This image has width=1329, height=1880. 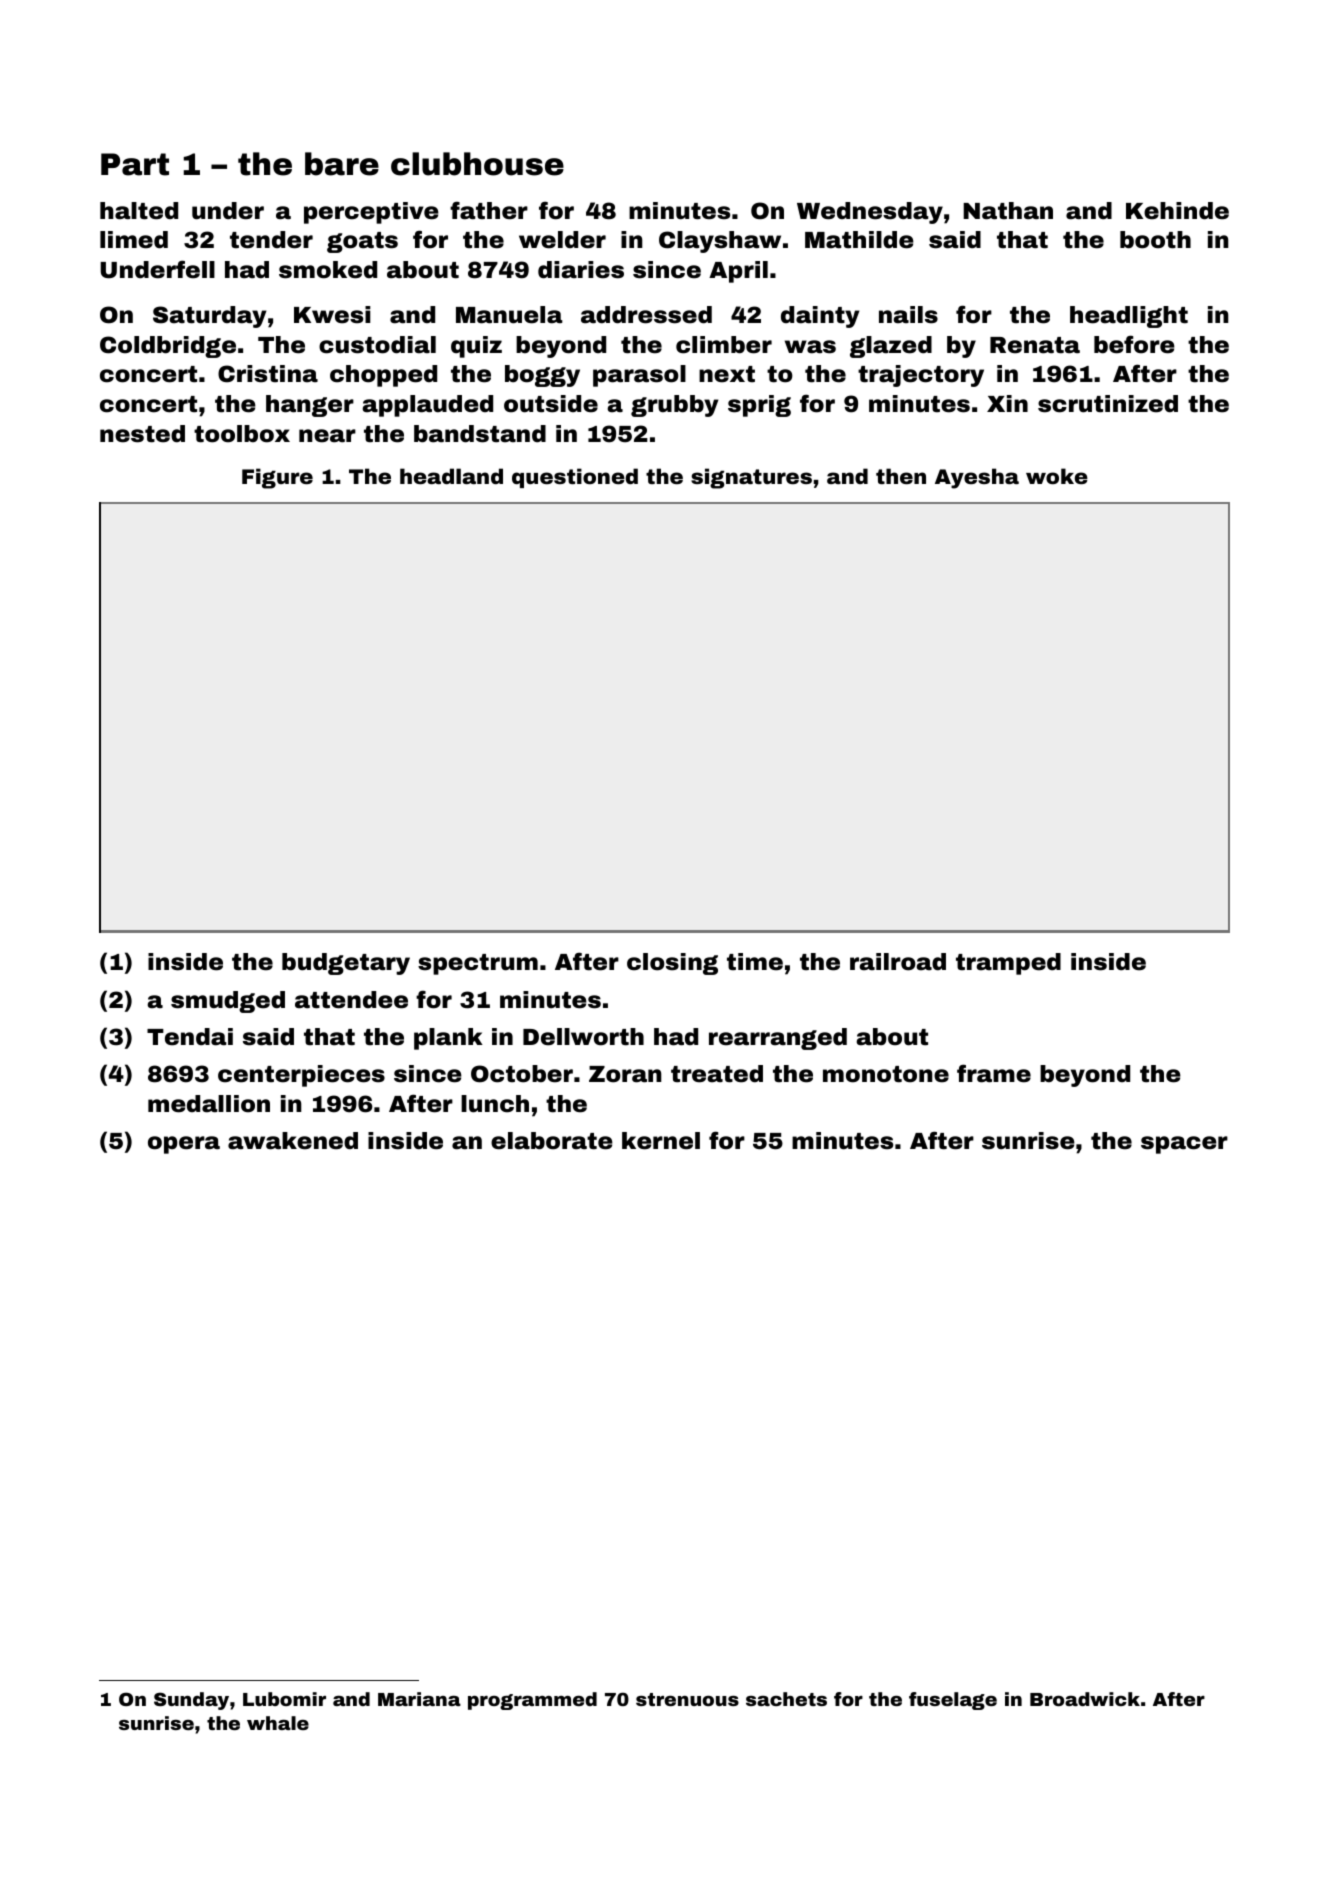 I want to click on opera, so click(x=184, y=1145).
